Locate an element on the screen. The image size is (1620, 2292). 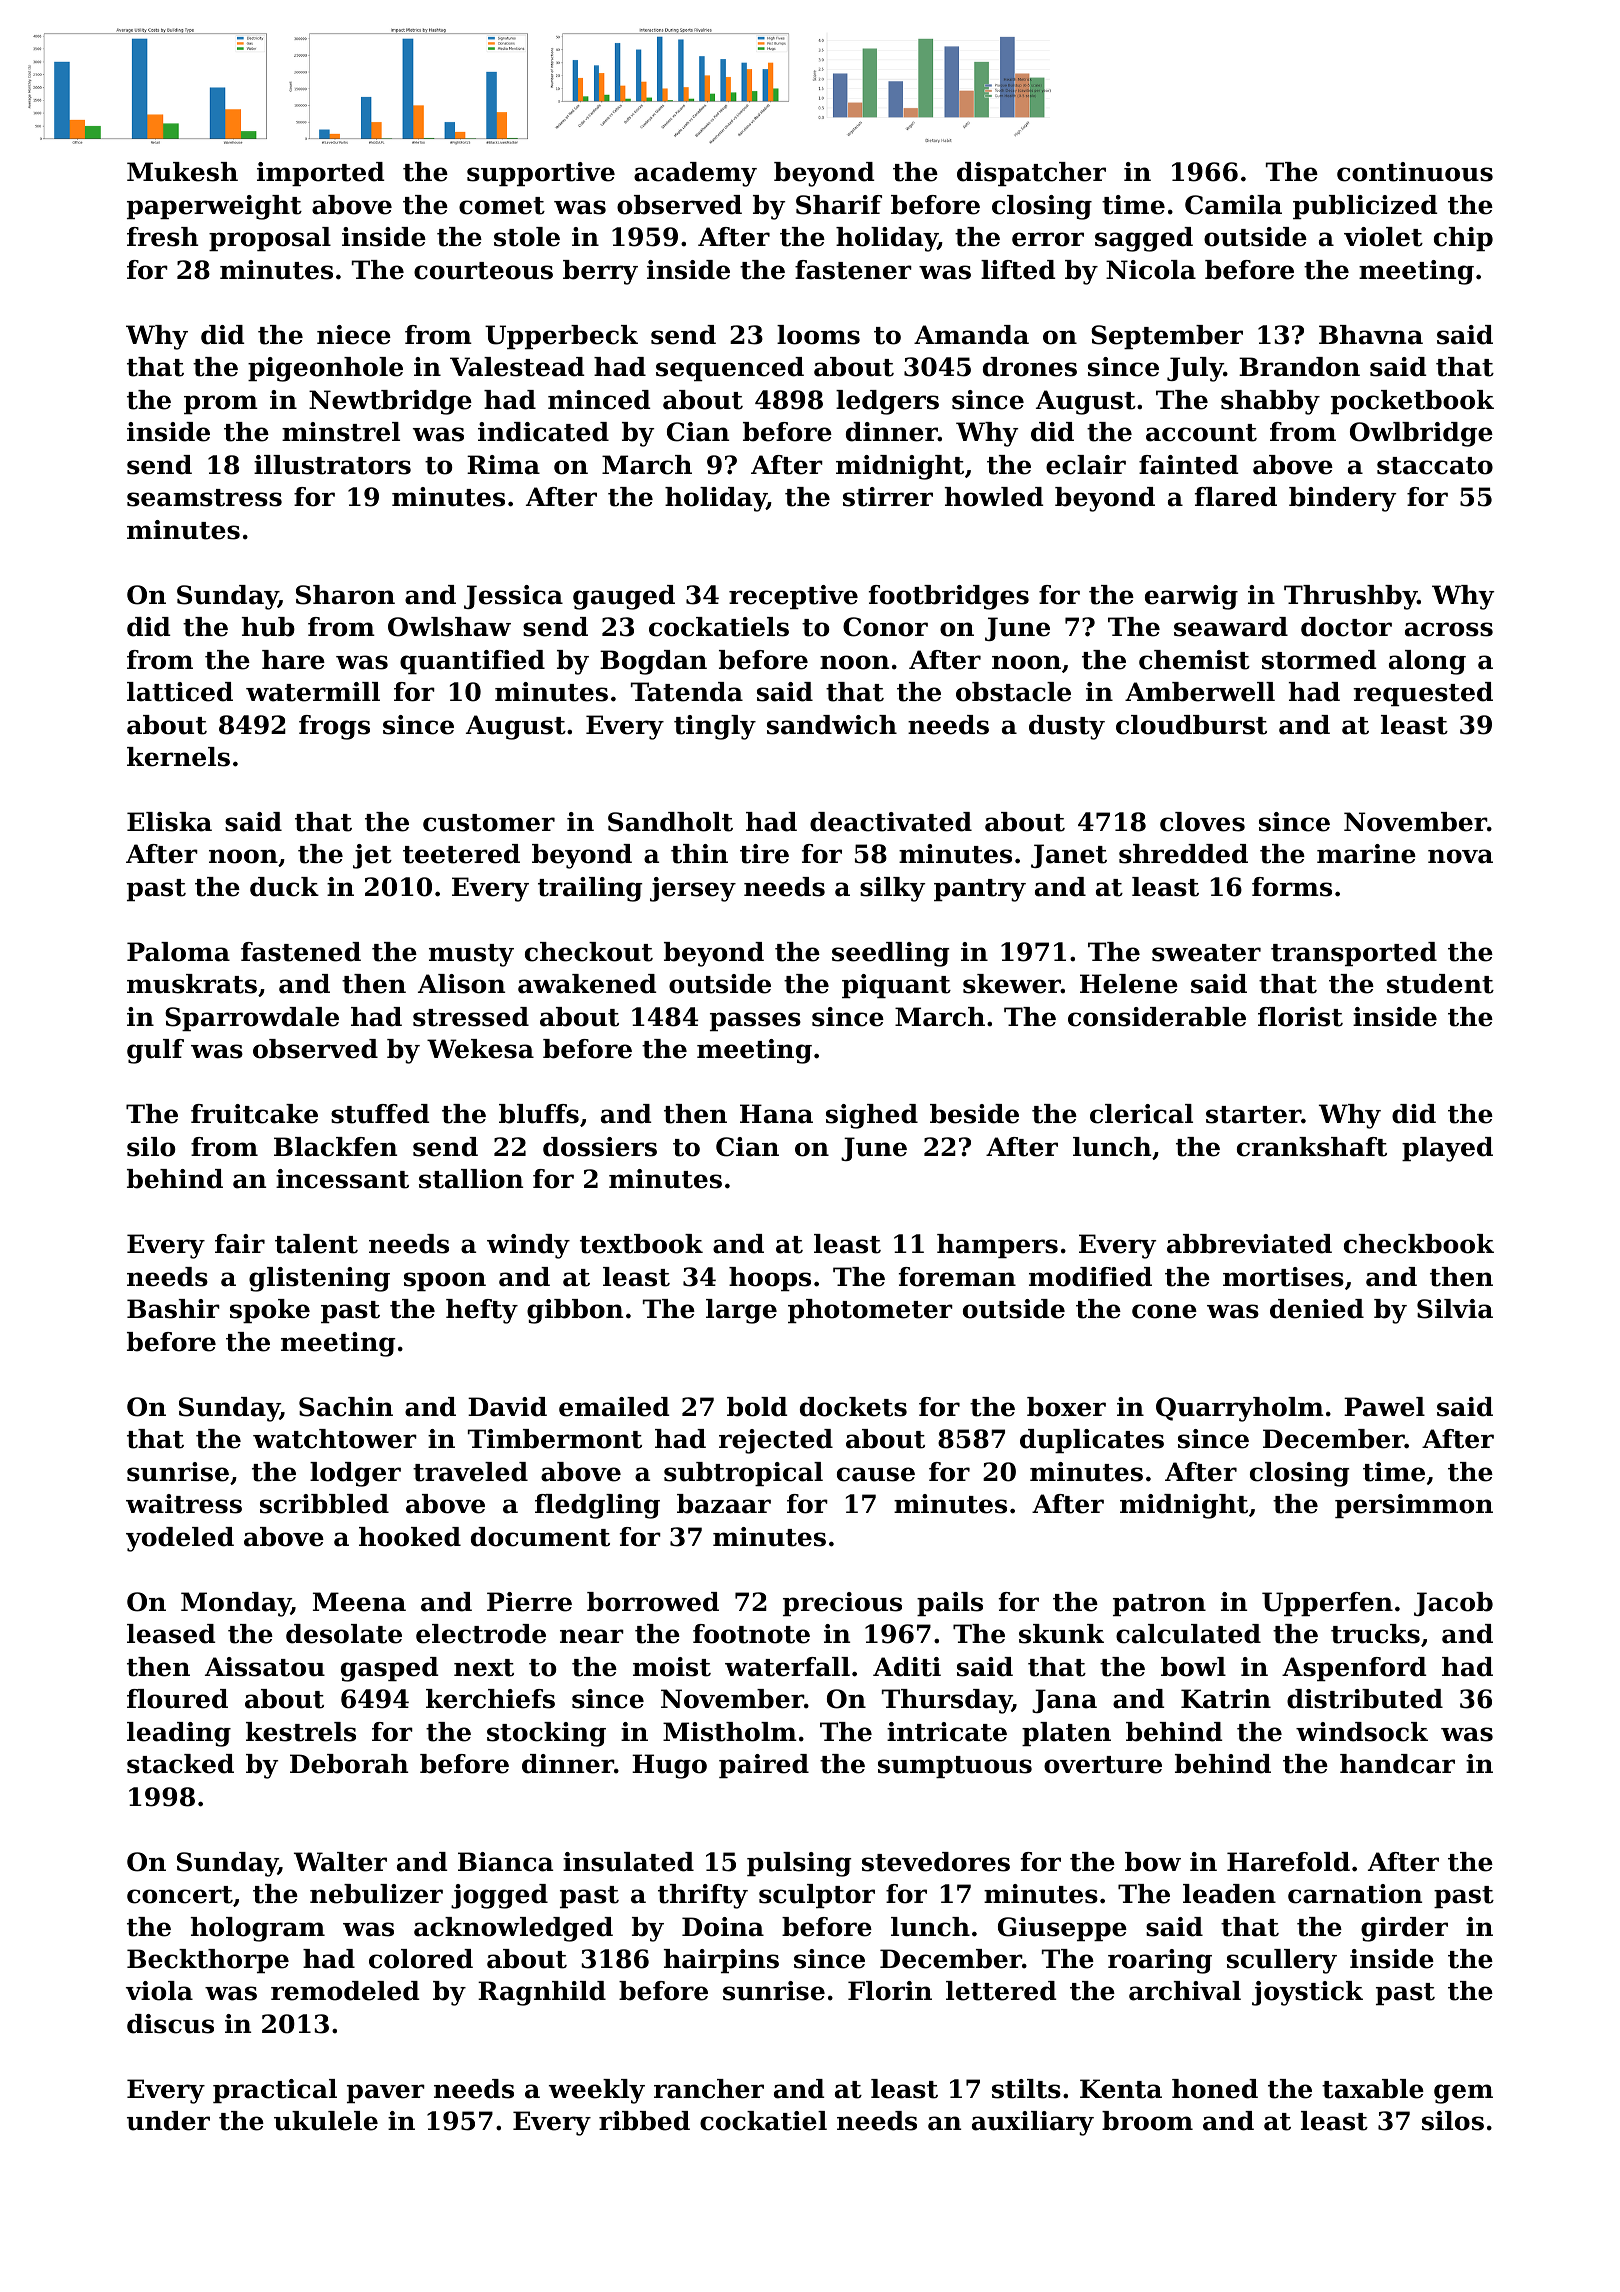
ledgers is located at coordinates (887, 402).
